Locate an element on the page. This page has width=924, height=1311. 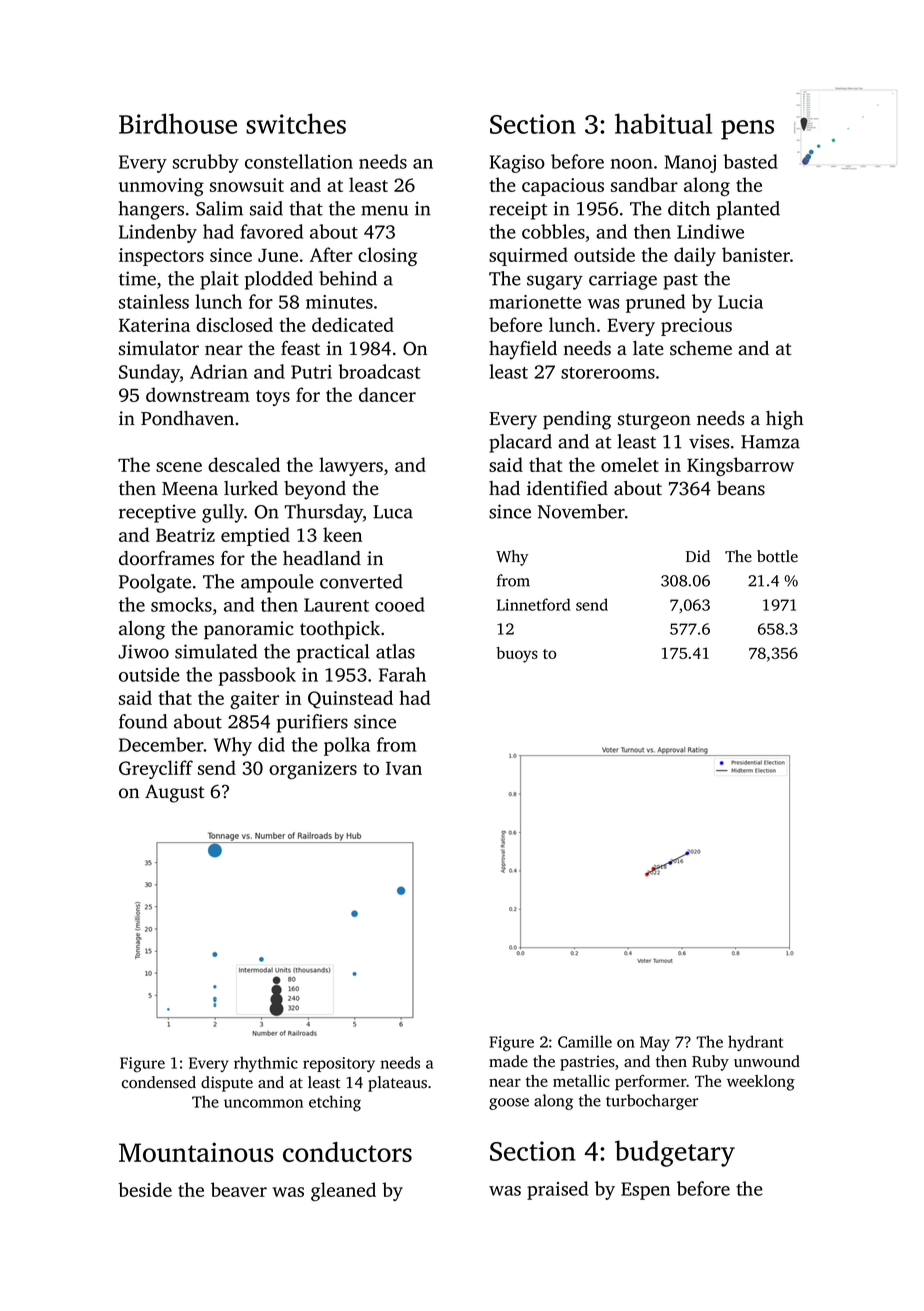
bottle is located at coordinates (777, 556).
